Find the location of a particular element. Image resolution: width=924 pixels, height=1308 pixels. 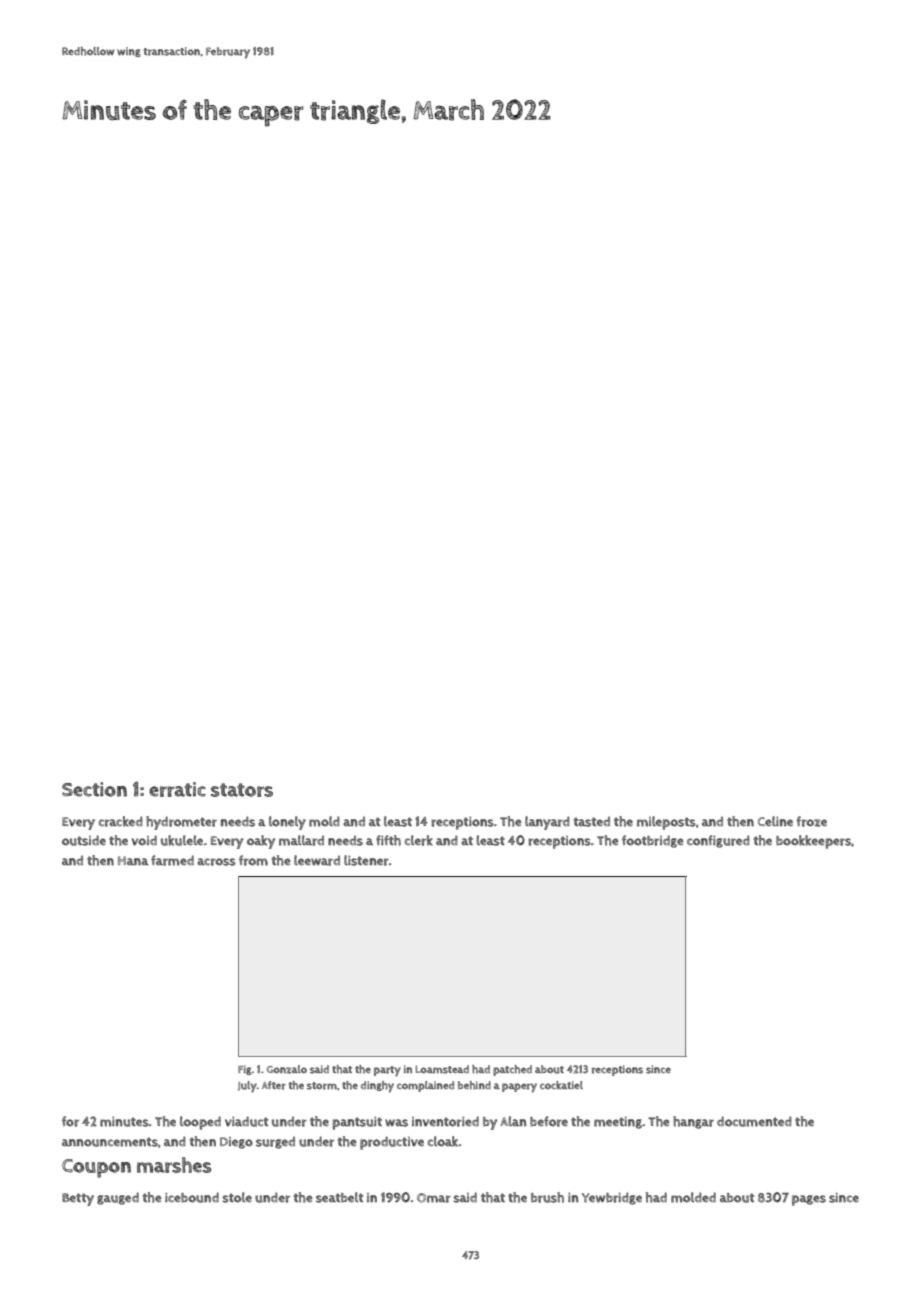

froze is located at coordinates (811, 821).
